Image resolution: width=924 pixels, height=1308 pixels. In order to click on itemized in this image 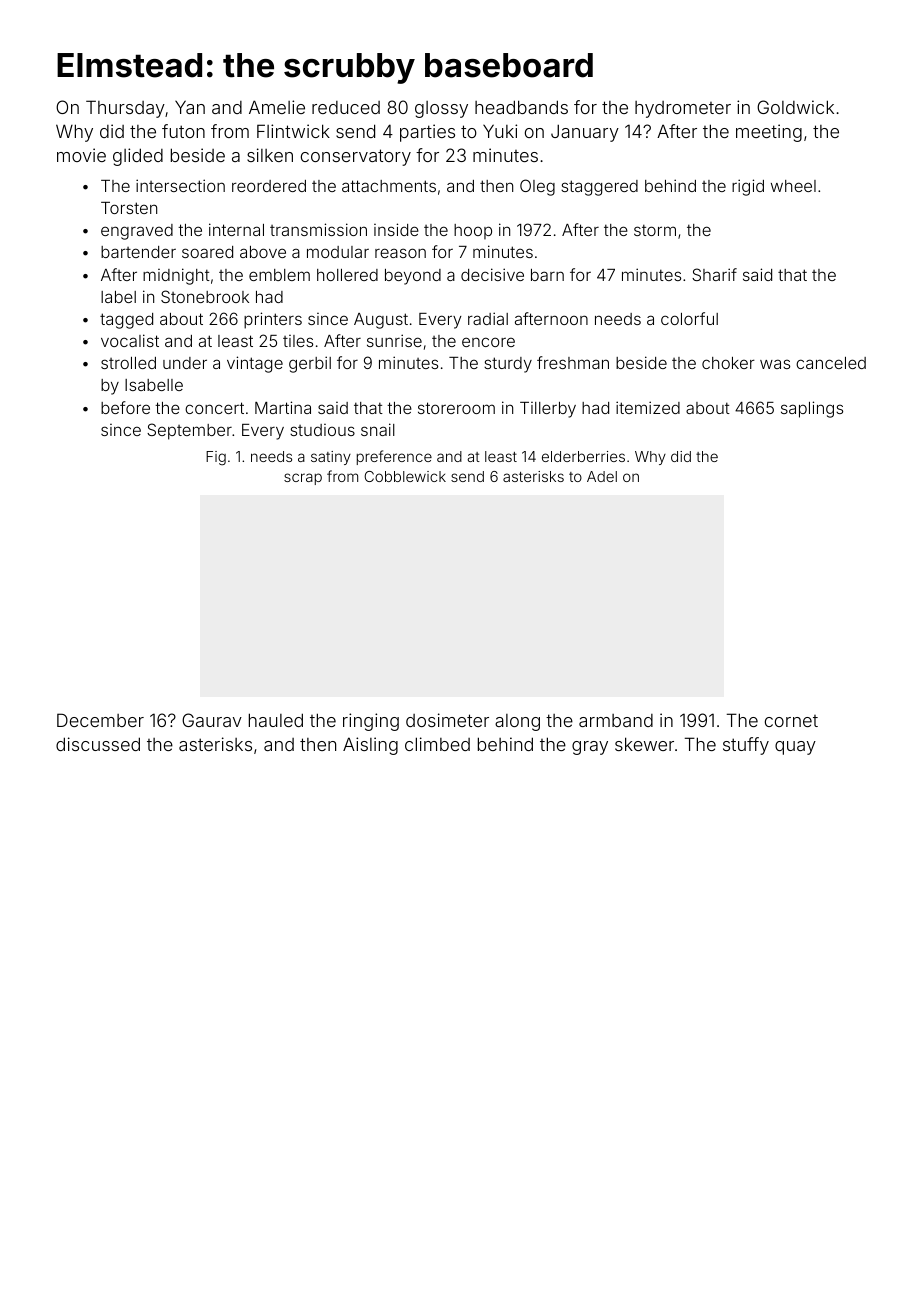, I will do `click(648, 407)`.
